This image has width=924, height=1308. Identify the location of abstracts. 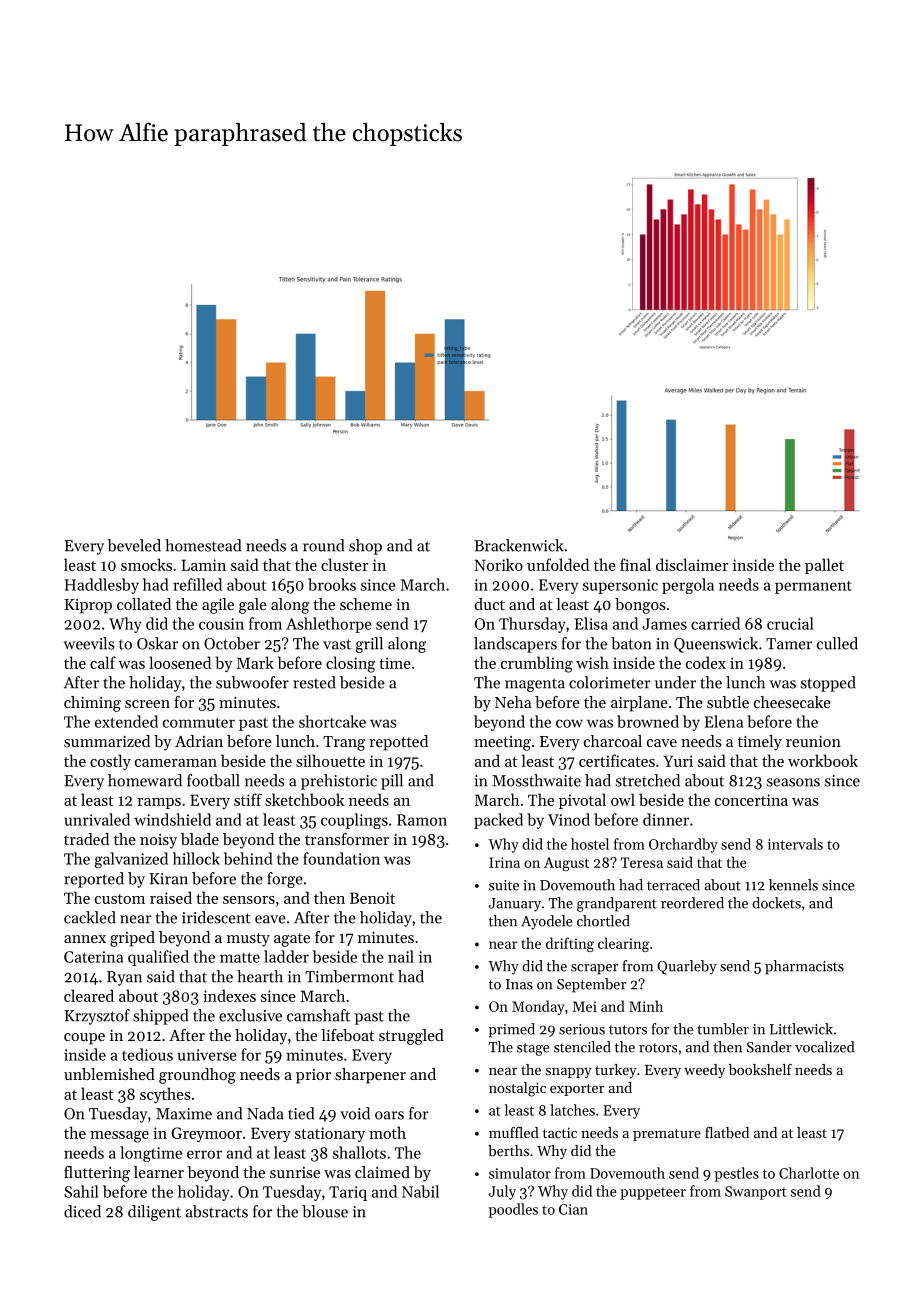
(217, 1211).
